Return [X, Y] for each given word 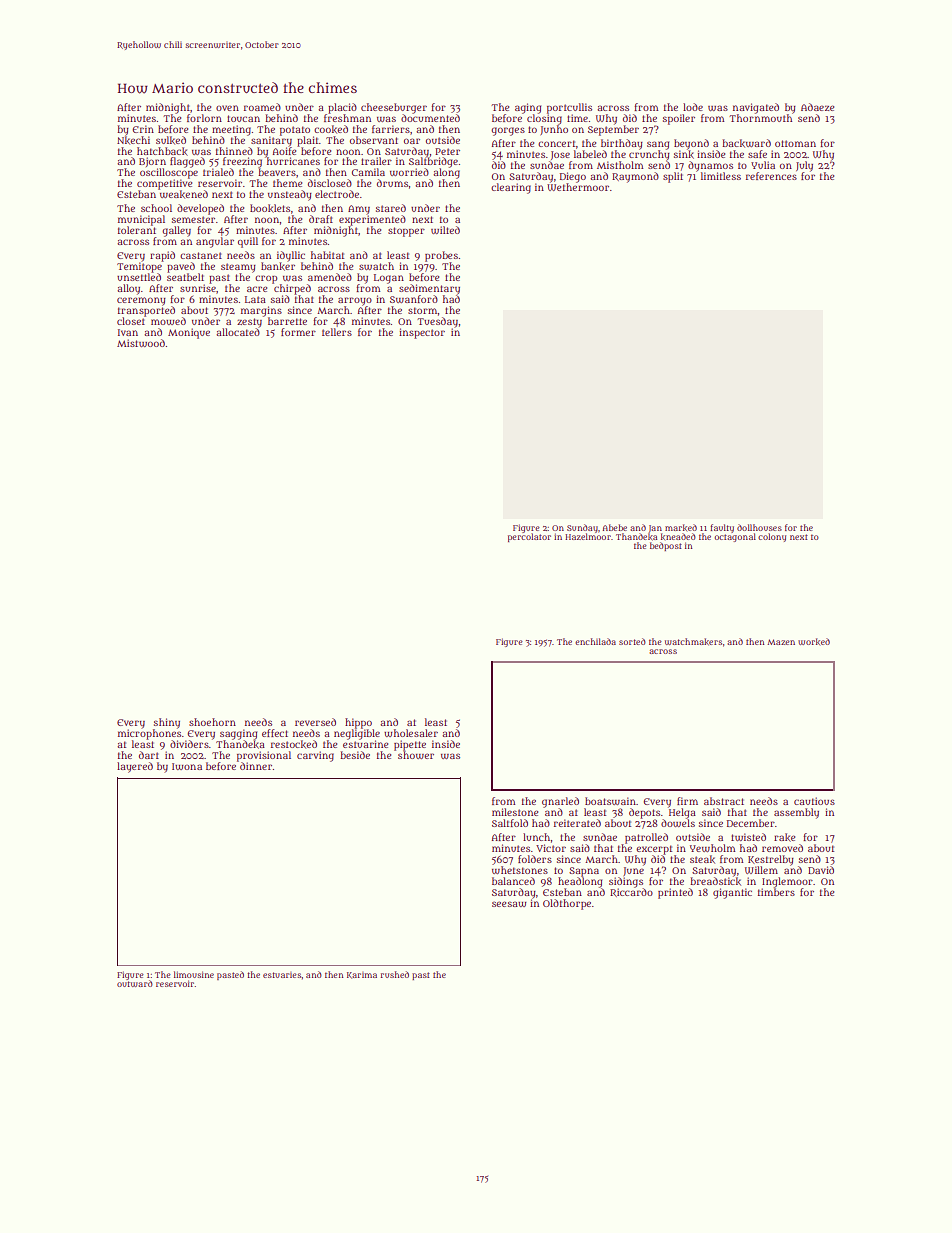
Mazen [781, 642]
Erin [143, 129]
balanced [513, 881]
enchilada [595, 641]
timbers [776, 892]
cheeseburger [394, 108]
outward [135, 983]
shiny [167, 723]
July [804, 166]
